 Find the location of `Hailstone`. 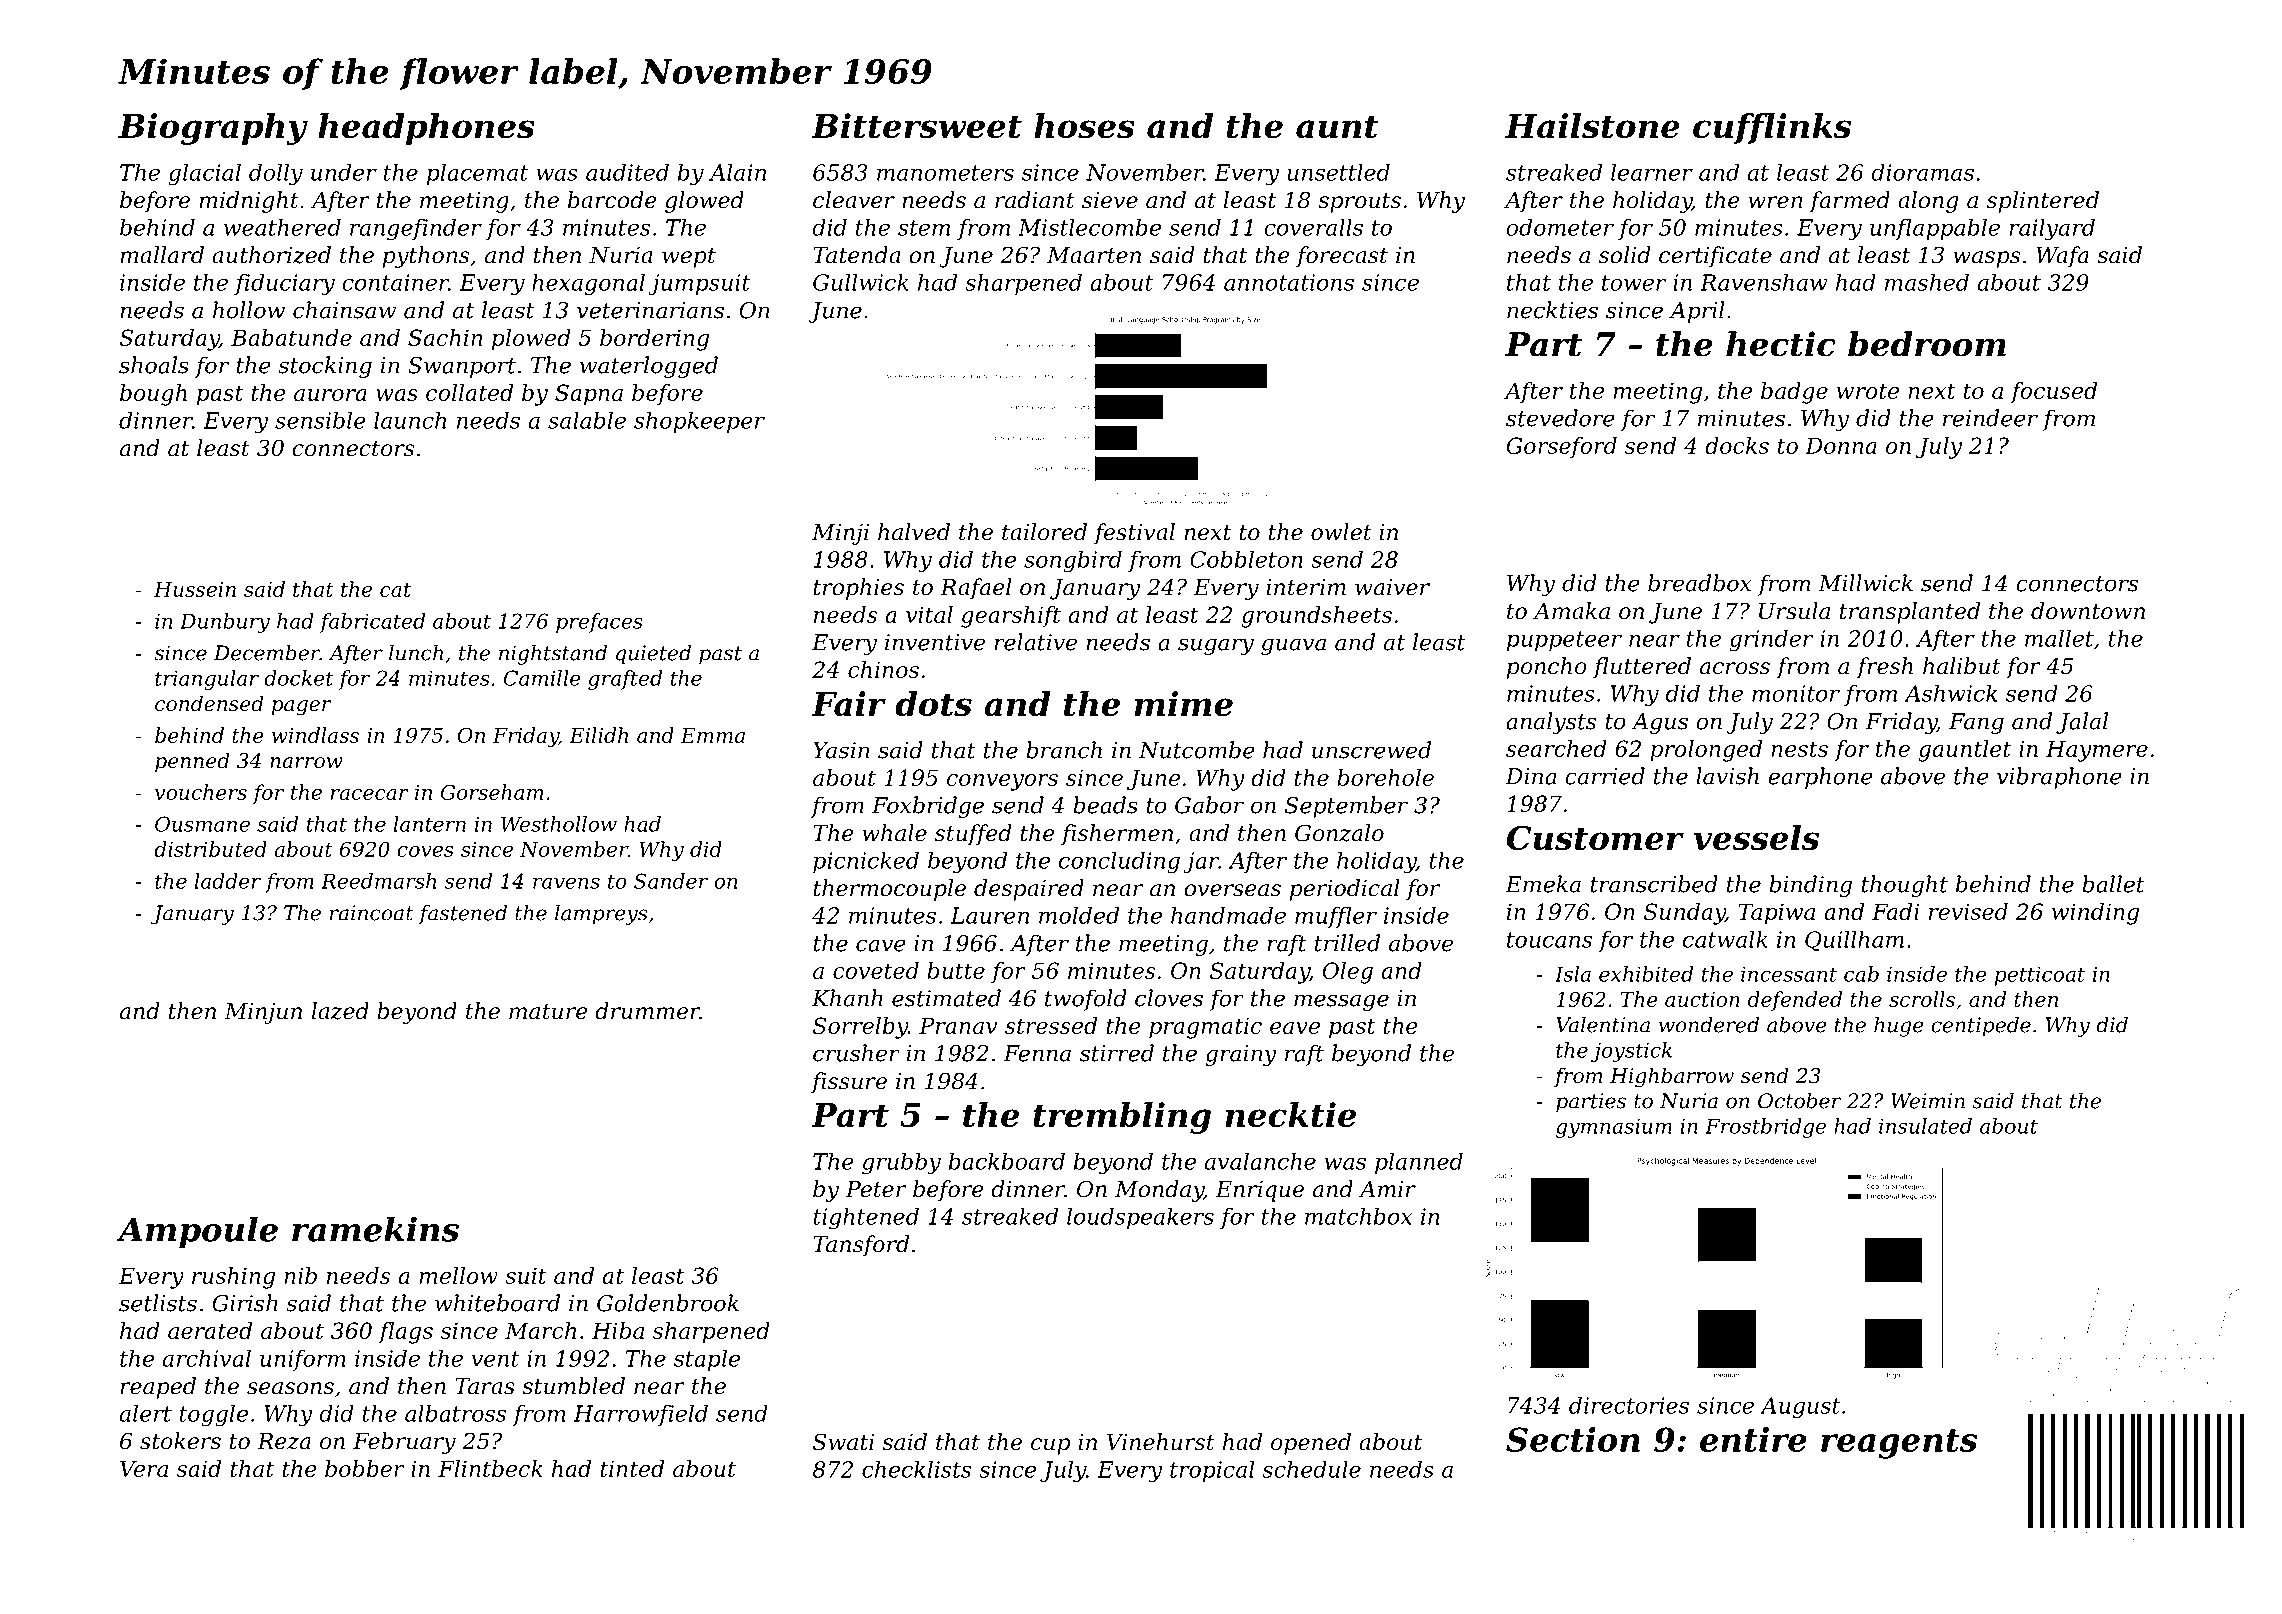

Hailstone is located at coordinates (1592, 125).
